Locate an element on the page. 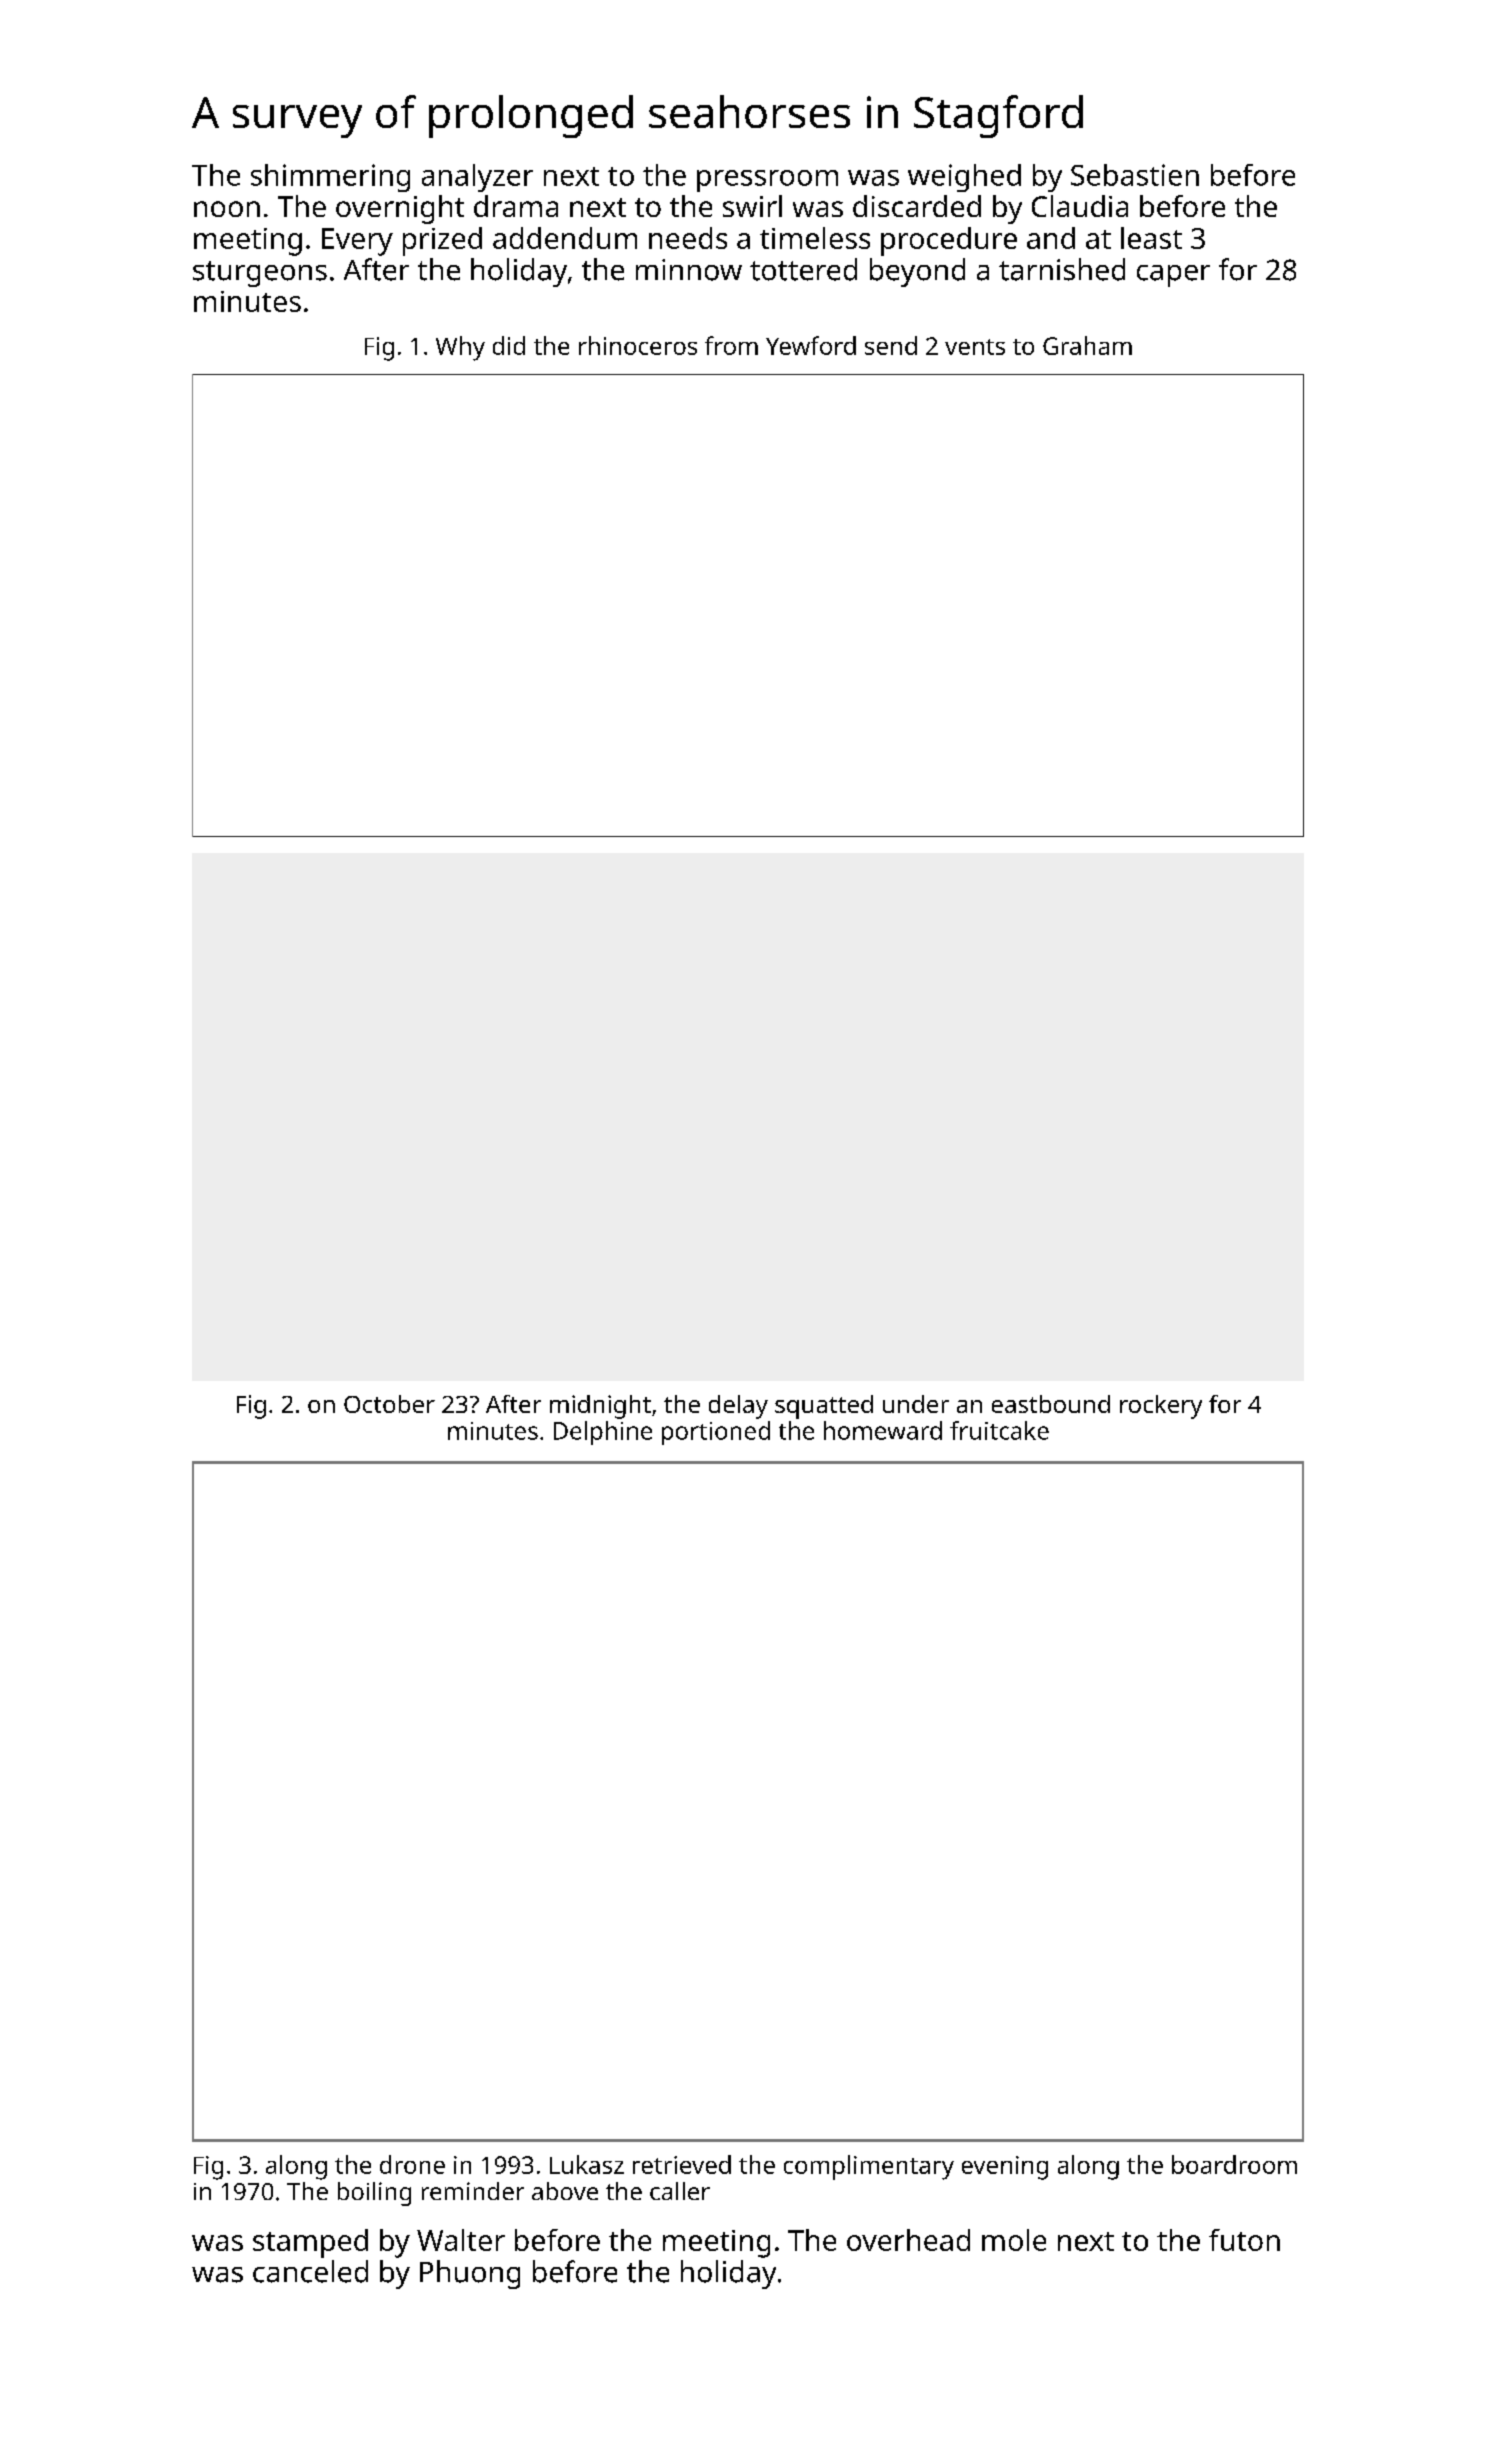  sturgeons is located at coordinates (260, 274).
